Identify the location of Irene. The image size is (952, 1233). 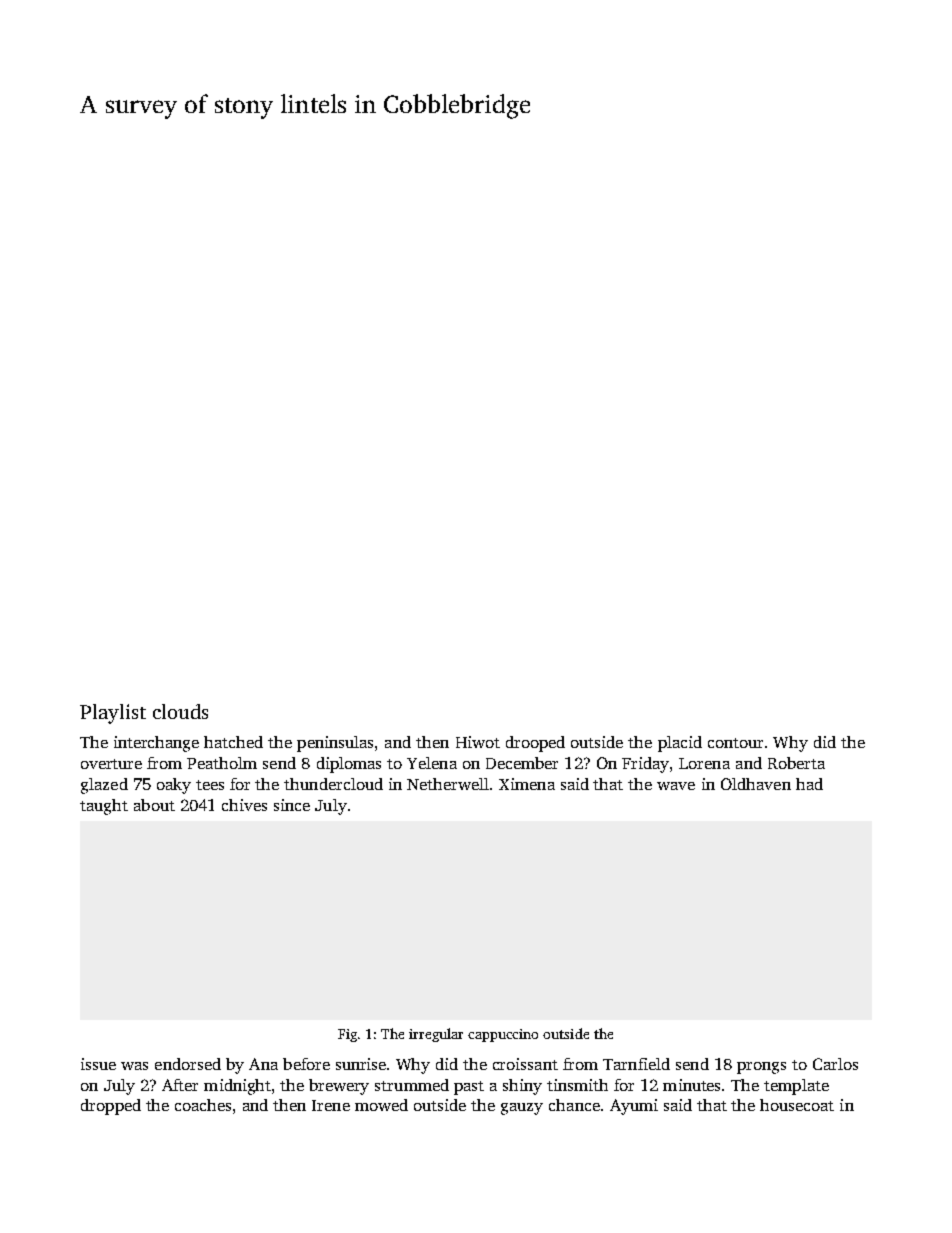
(331, 1105).
